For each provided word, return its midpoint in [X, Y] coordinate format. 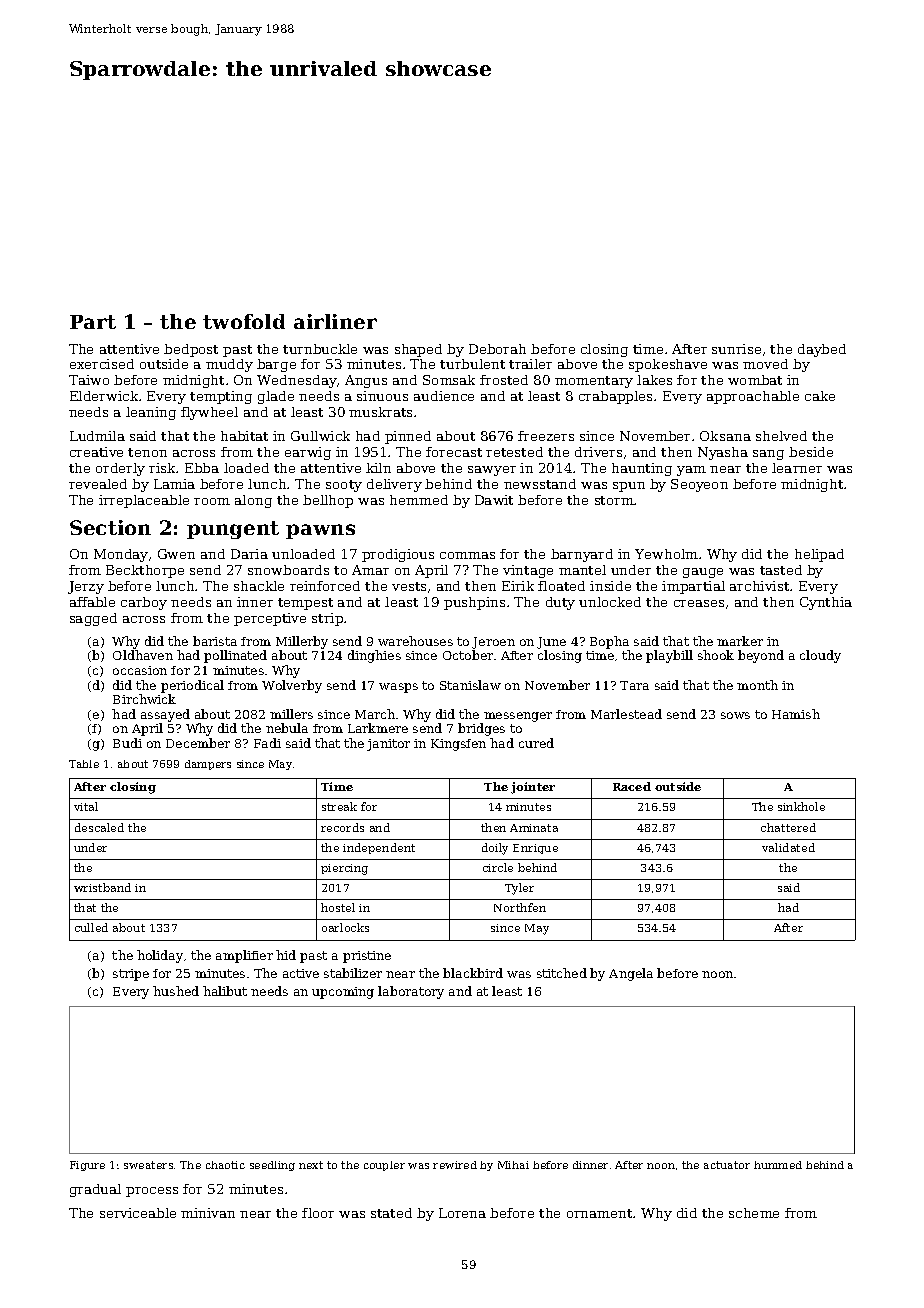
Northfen [520, 907]
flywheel [209, 413]
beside [811, 452]
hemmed [419, 500]
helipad [819, 555]
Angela [631, 974]
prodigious [398, 555]
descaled [99, 827]
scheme [754, 1213]
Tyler [519, 889]
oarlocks [345, 927]
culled [91, 927]
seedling [272, 1166]
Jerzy [86, 587]
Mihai [513, 1165]
